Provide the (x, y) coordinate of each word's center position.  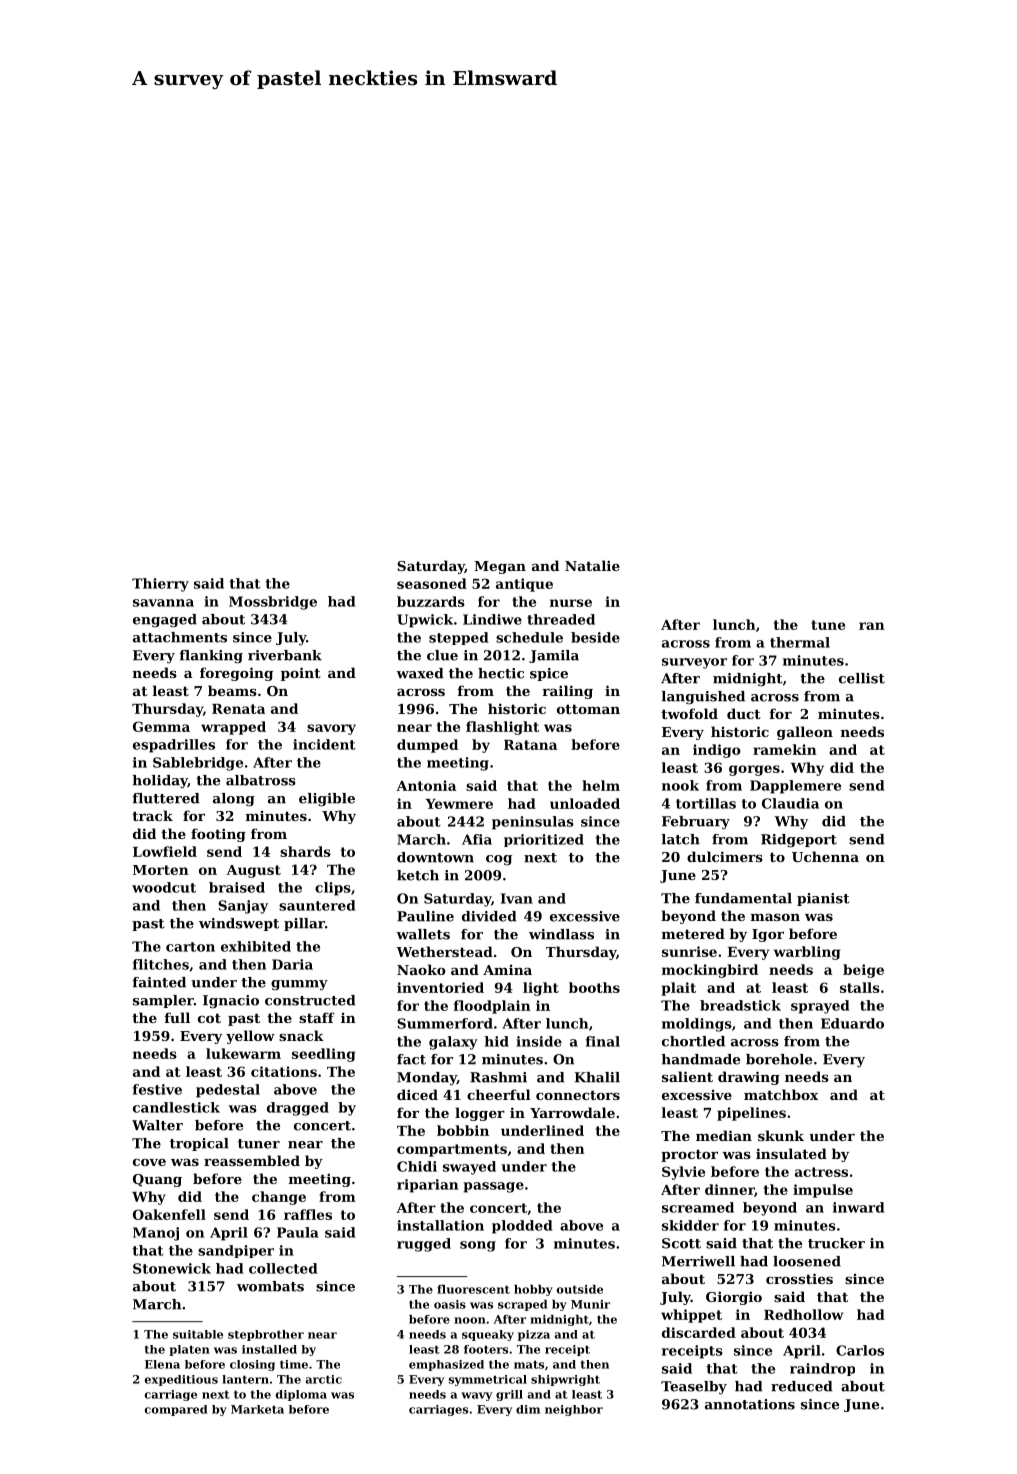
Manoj (156, 1234)
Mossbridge (273, 603)
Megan (500, 567)
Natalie (592, 565)
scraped (522, 1305)
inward (858, 1207)
